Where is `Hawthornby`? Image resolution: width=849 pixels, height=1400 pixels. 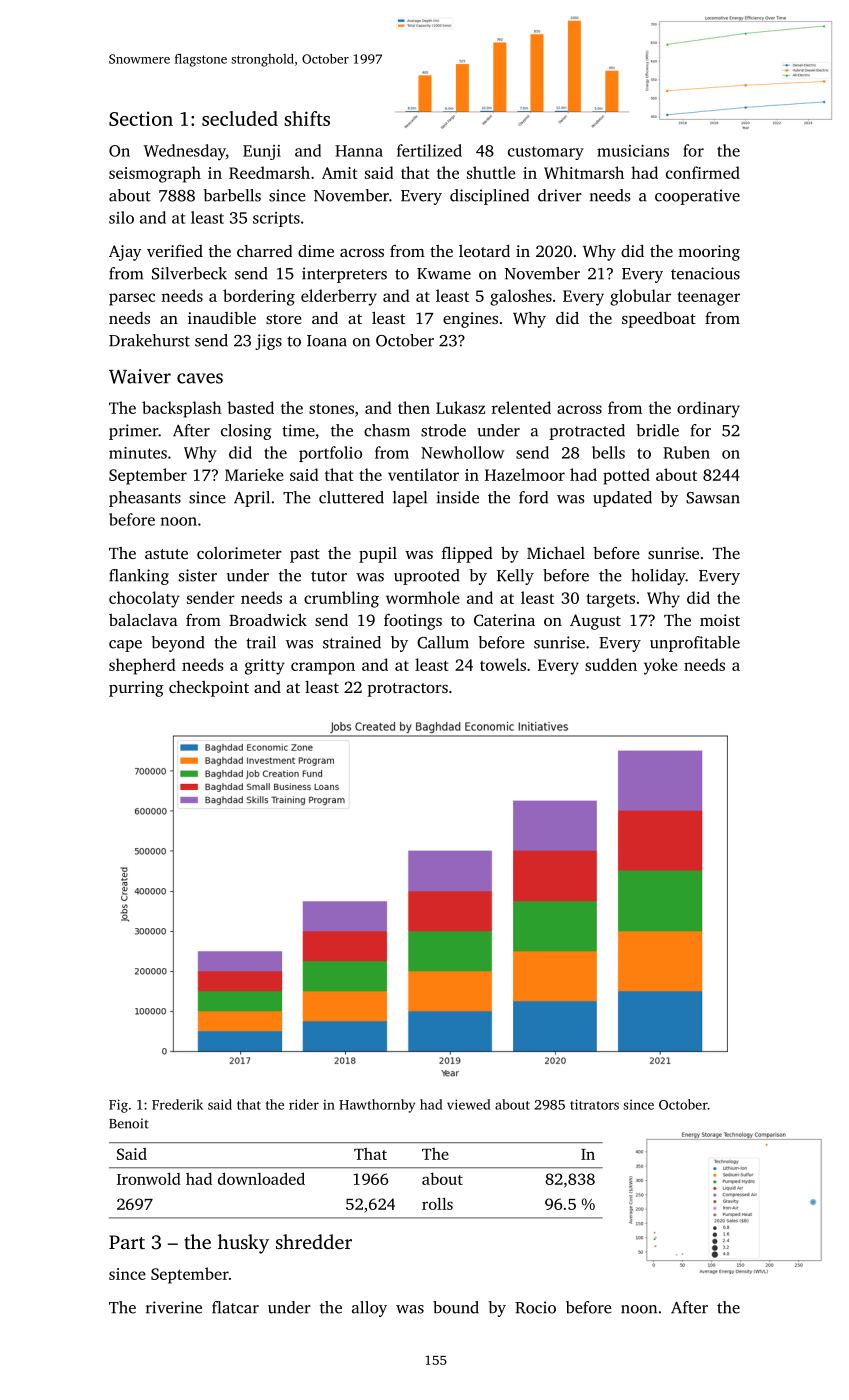
Hawthornby is located at coordinates (377, 1106).
